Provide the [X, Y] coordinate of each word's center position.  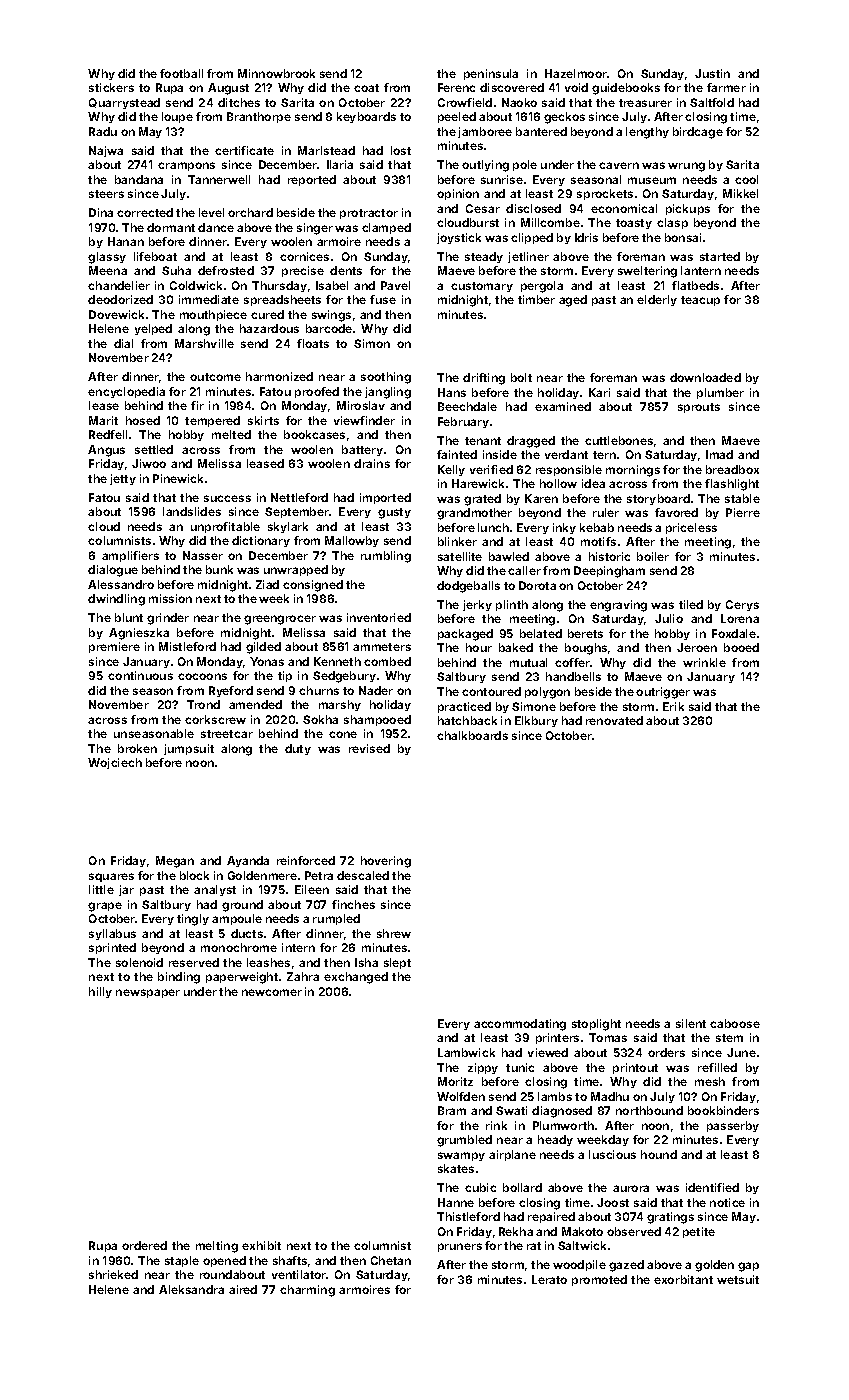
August [228, 89]
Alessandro [121, 584]
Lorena [740, 618]
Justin [712, 73]
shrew [394, 933]
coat [366, 88]
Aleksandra [191, 1289]
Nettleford [299, 497]
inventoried [379, 617]
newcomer [272, 992]
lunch [493, 527]
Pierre [743, 512]
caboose [735, 1023]
